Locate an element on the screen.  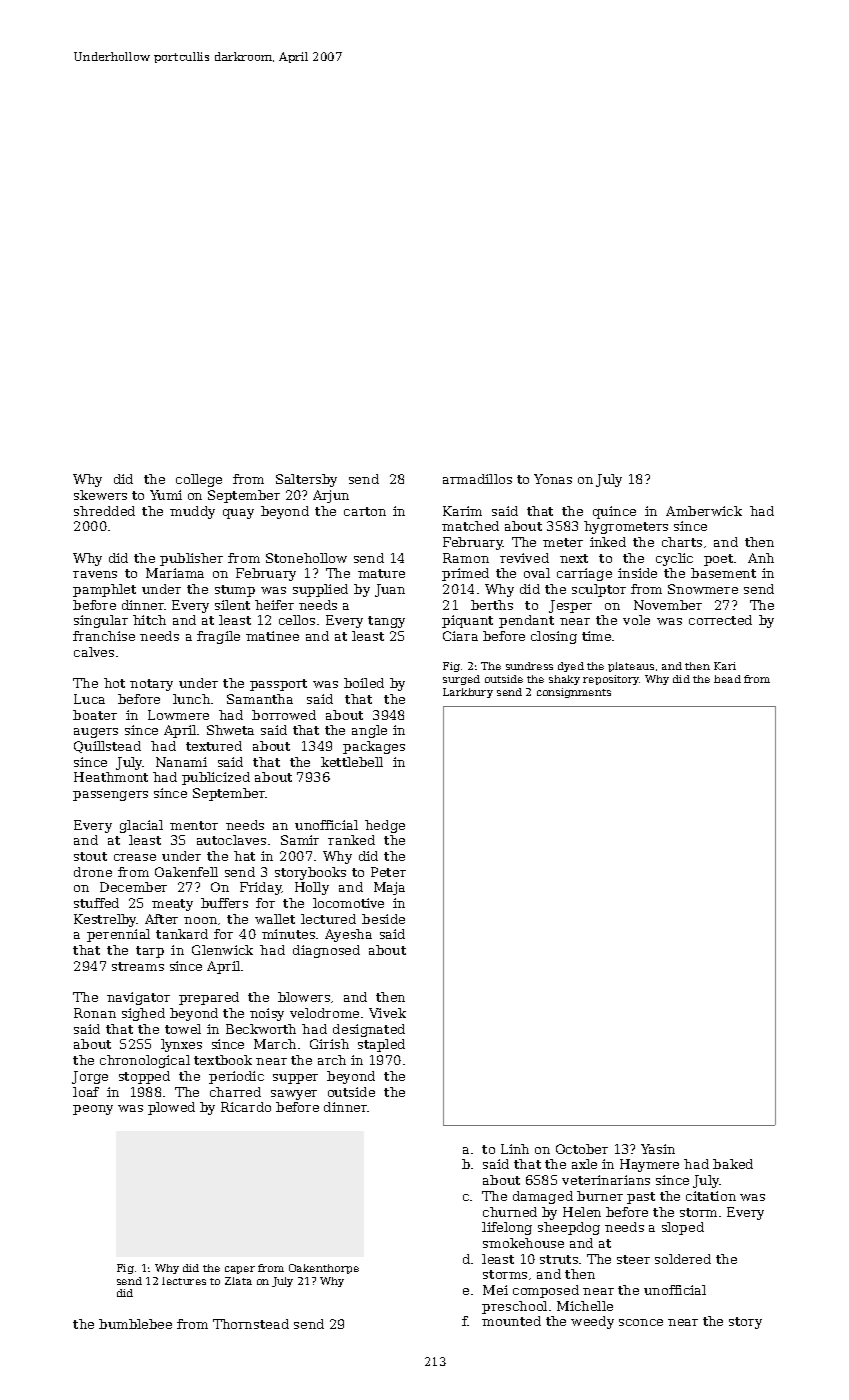
peony is located at coordinates (93, 1110).
